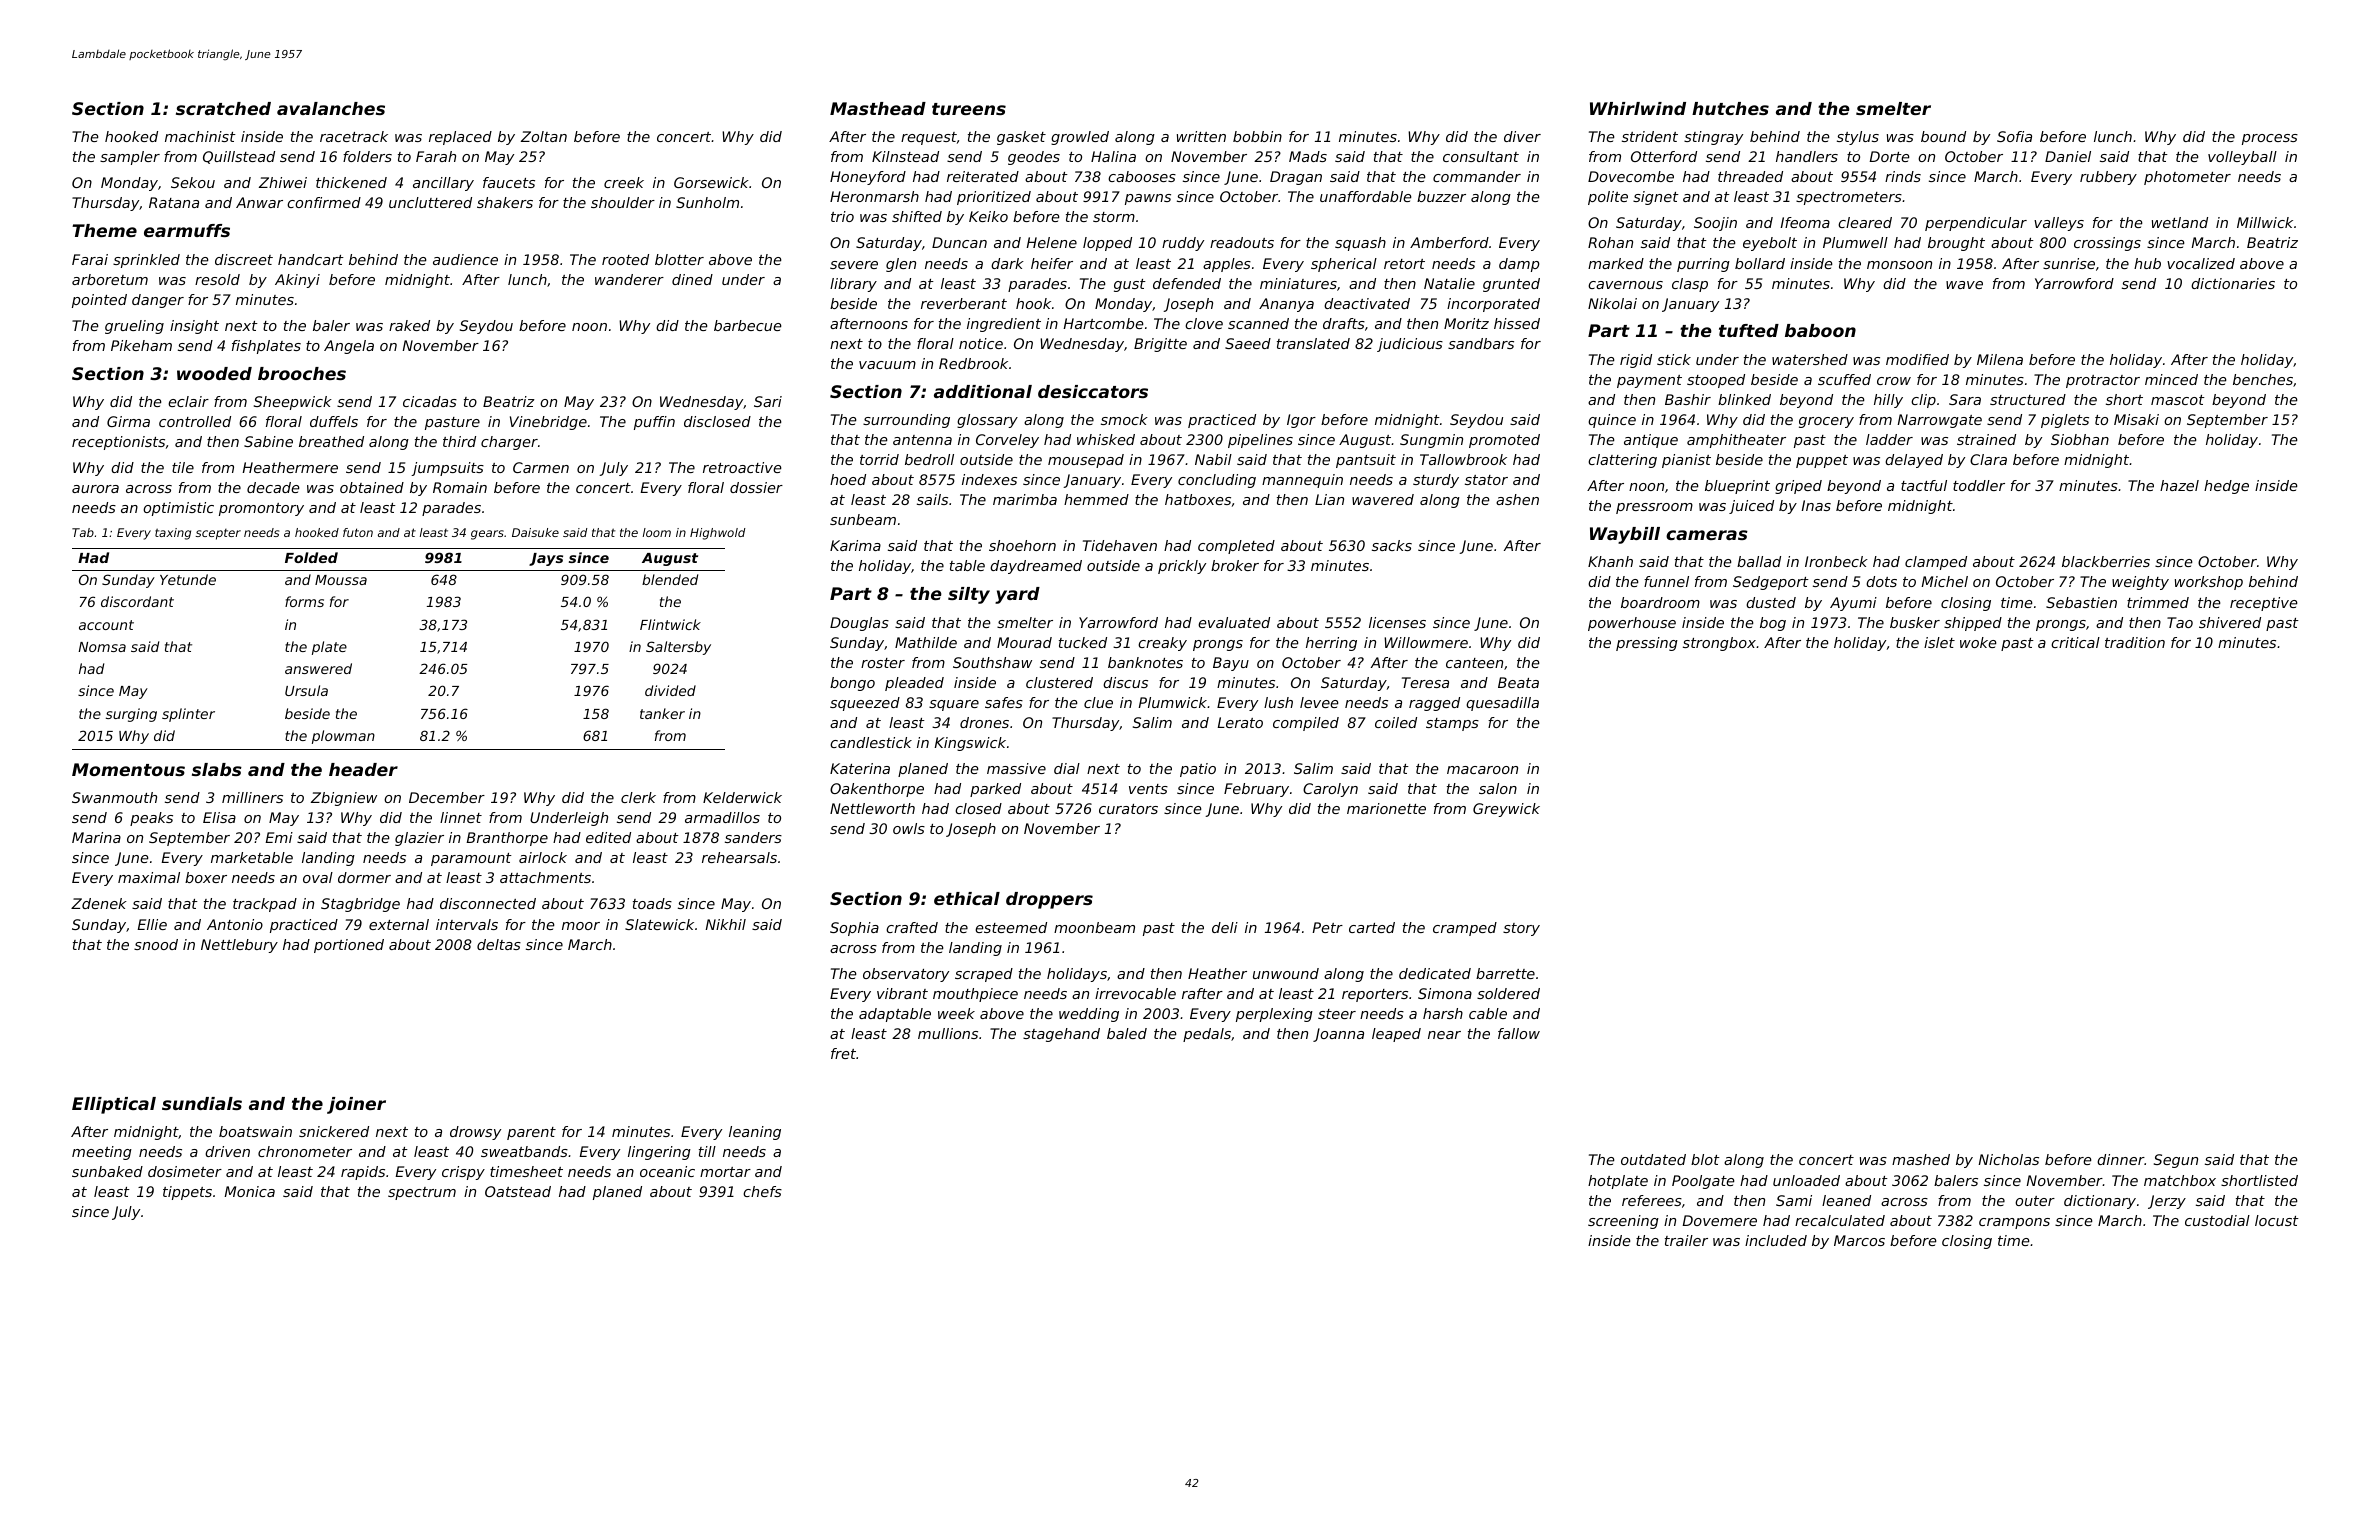 This screenshot has width=2370, height=1534. I want to click on monsoon, so click(1899, 265).
